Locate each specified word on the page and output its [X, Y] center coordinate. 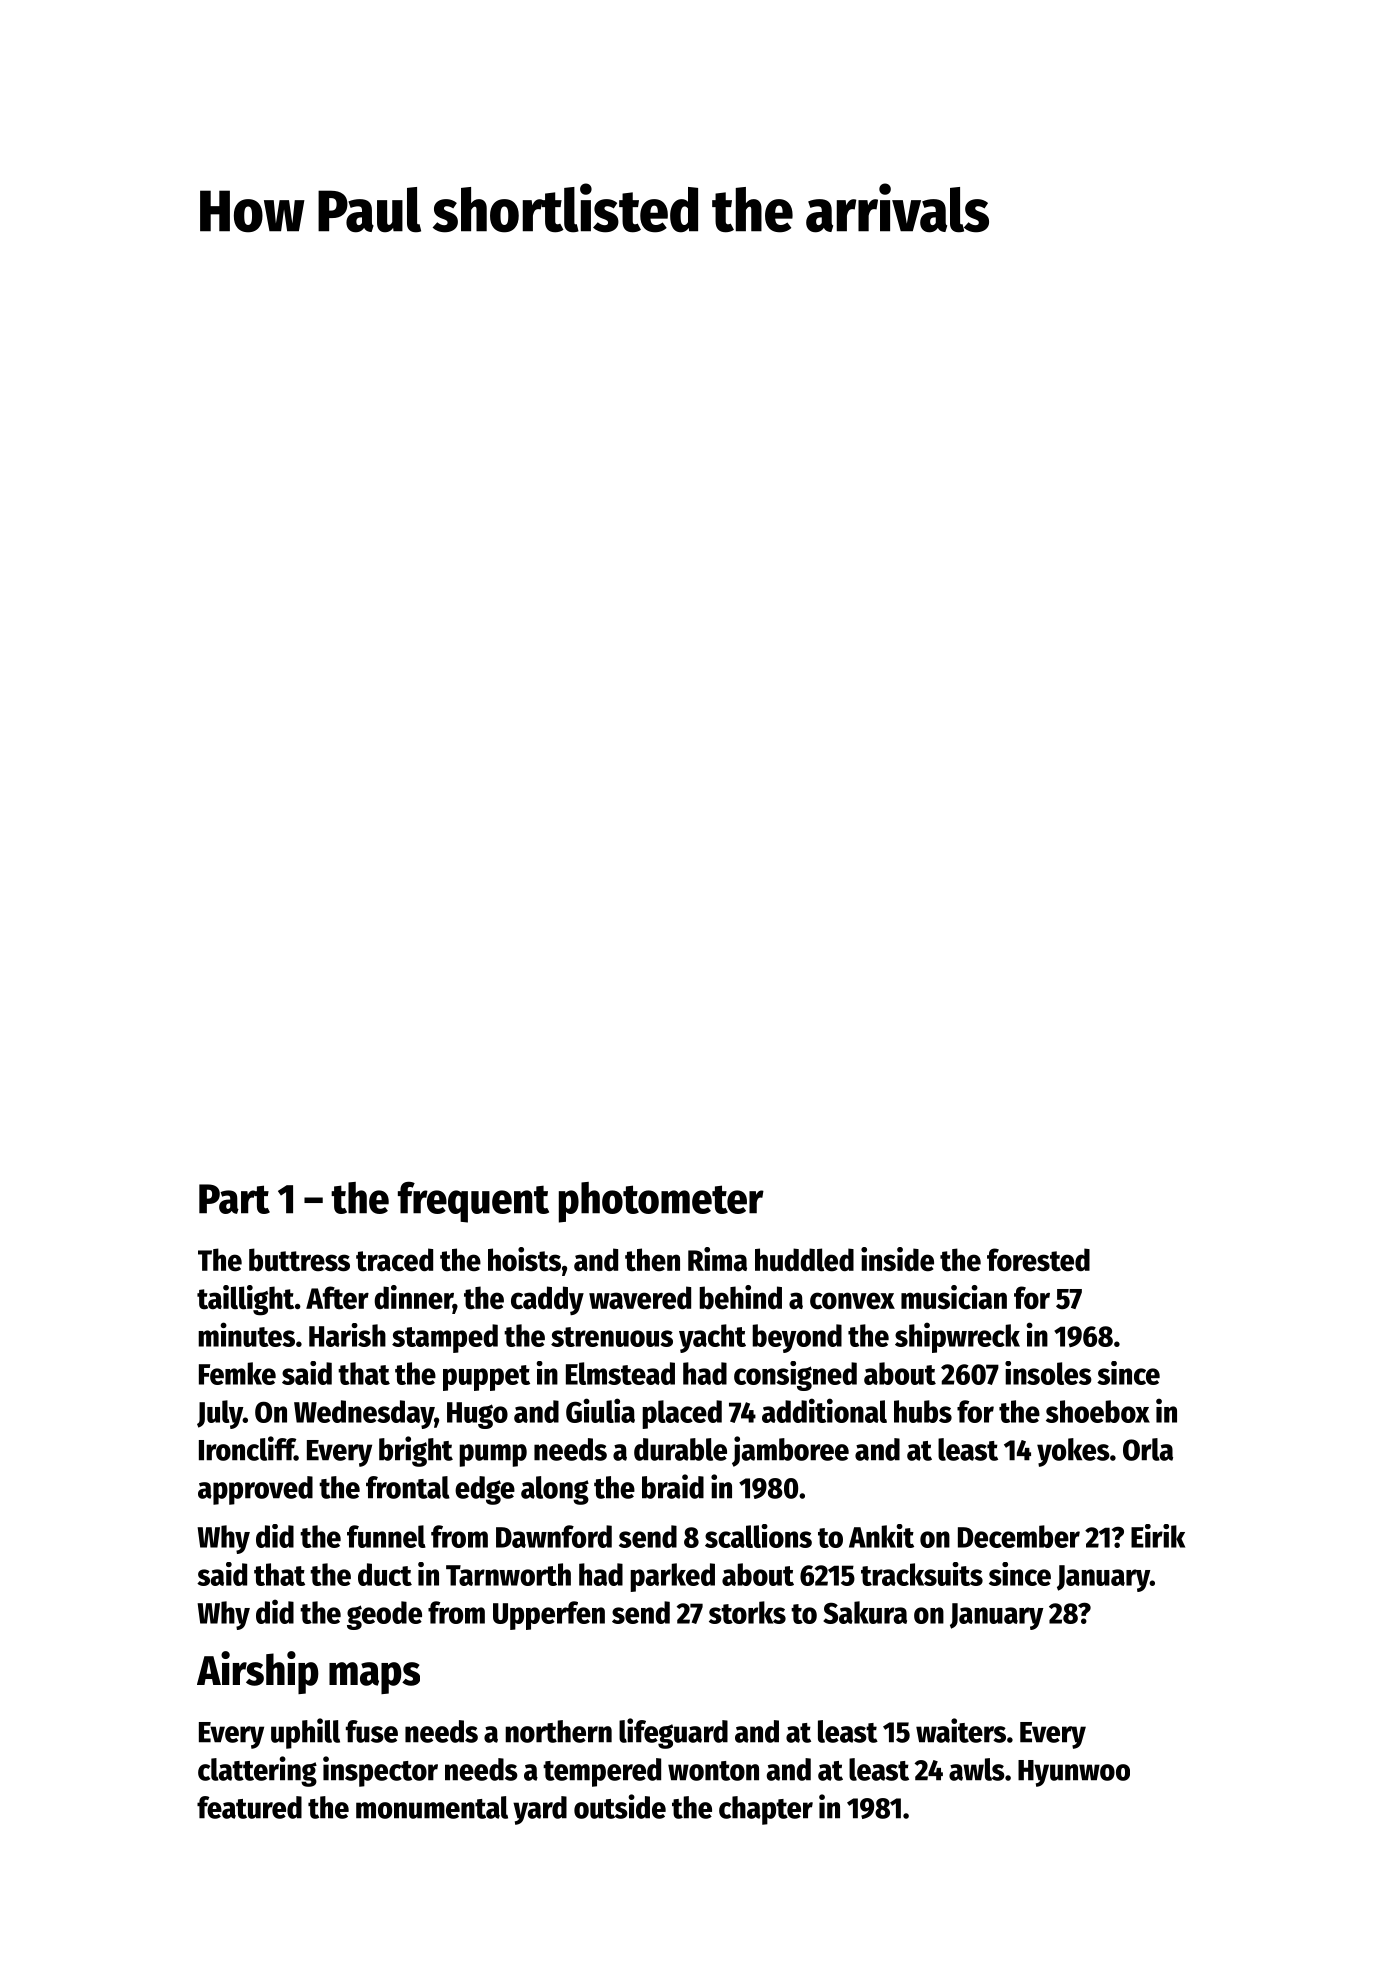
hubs [923, 1411]
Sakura [865, 1612]
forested [1038, 1260]
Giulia [600, 1410]
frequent [473, 1202]
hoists [524, 1259]
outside [620, 1806]
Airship [258, 1672]
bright [416, 1451]
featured [249, 1807]
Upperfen [549, 1615]
